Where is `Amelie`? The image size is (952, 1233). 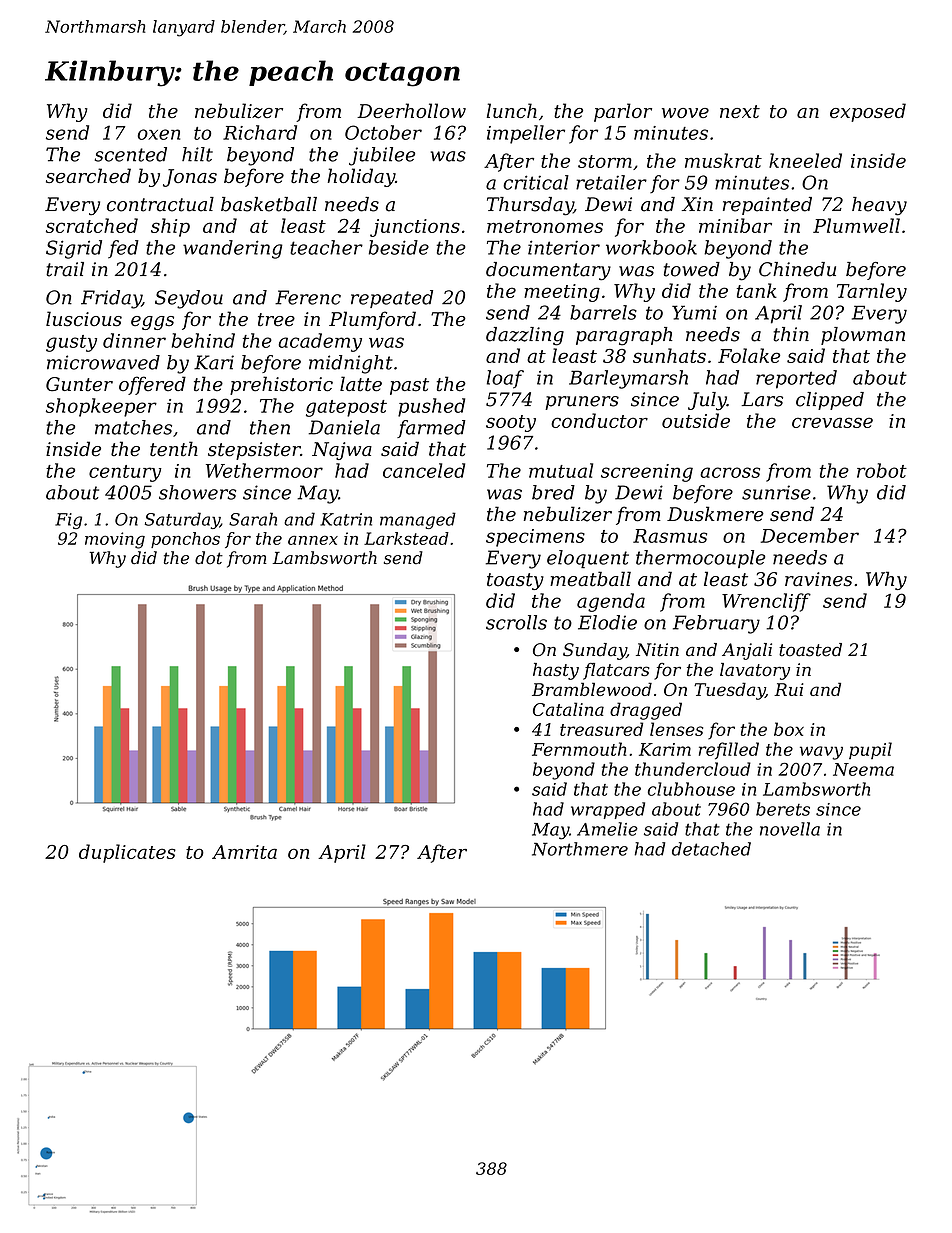 Amelie is located at coordinates (607, 829).
